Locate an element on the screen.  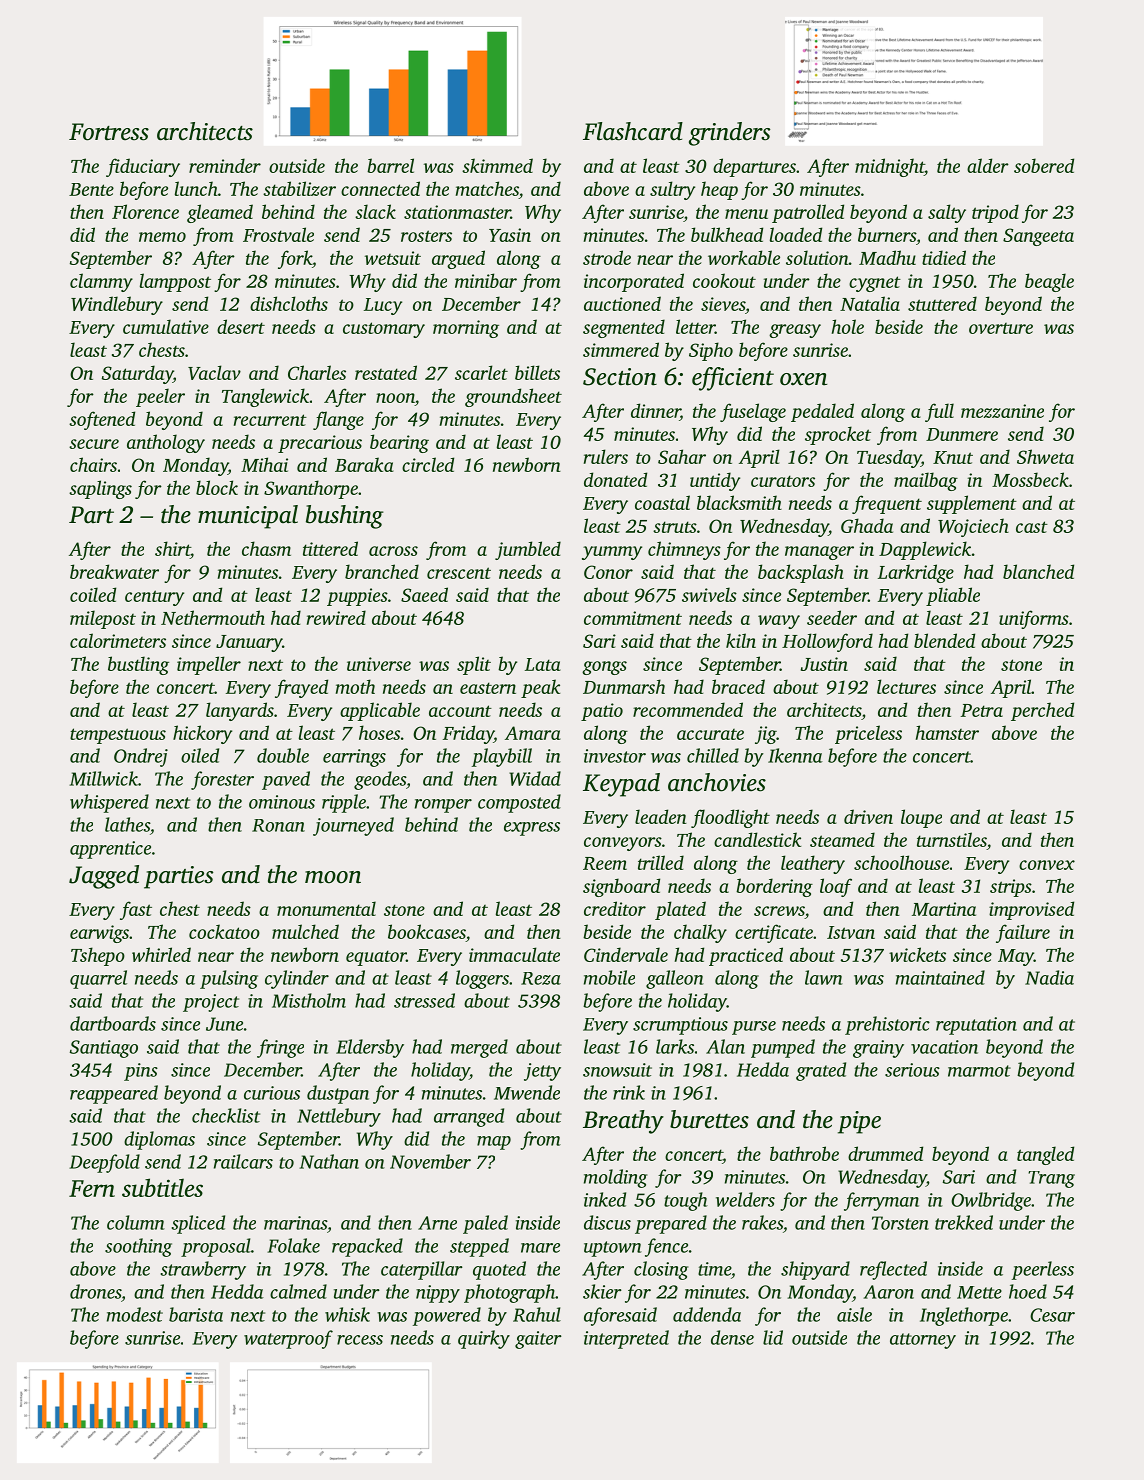
barrel is located at coordinates (390, 165).
